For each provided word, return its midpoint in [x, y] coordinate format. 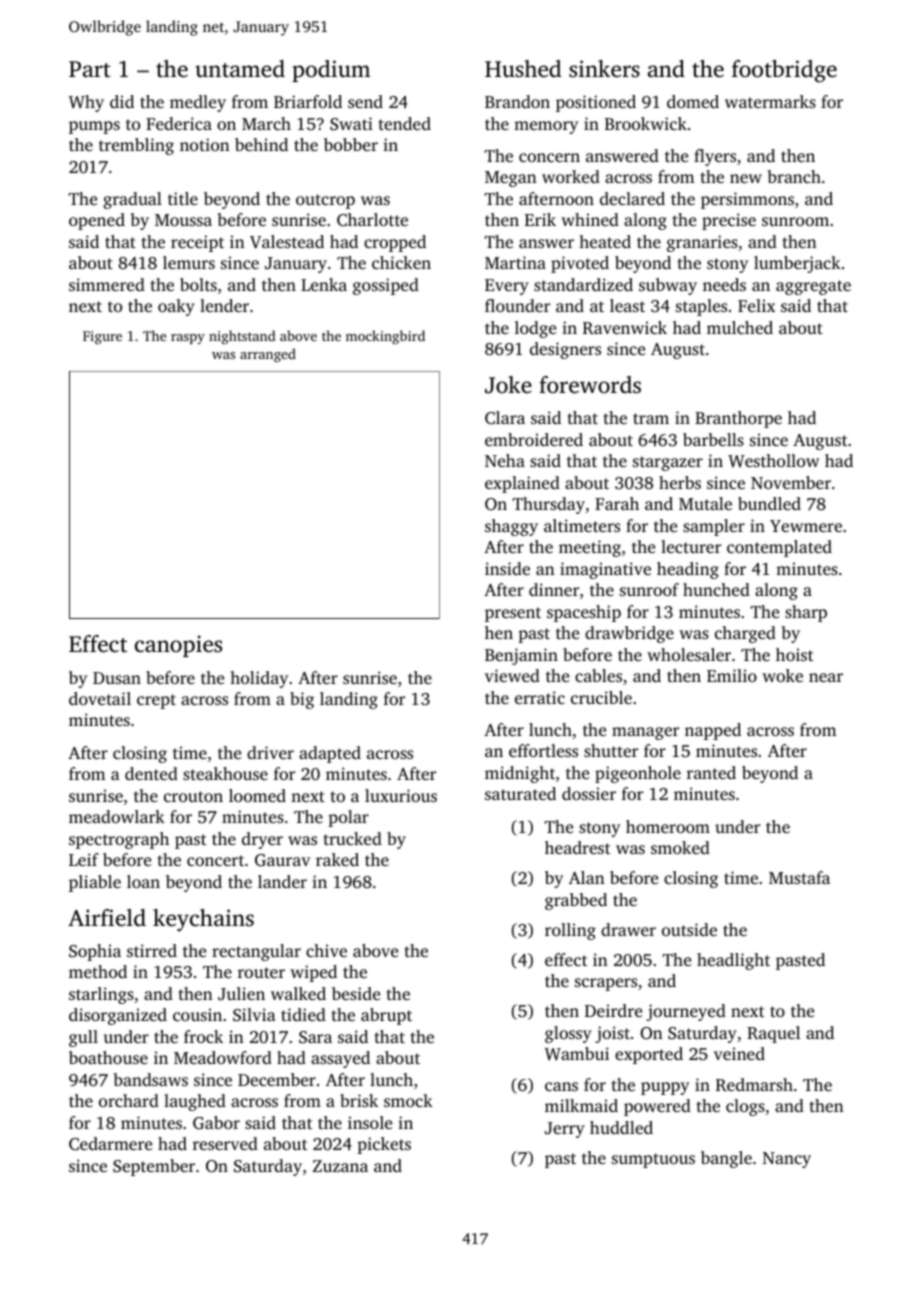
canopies [178, 646]
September [154, 1167]
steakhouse [225, 773]
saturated [520, 793]
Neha [505, 460]
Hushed [523, 69]
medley [198, 103]
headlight [733, 961]
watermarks [770, 101]
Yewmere [806, 526]
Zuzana [340, 1166]
